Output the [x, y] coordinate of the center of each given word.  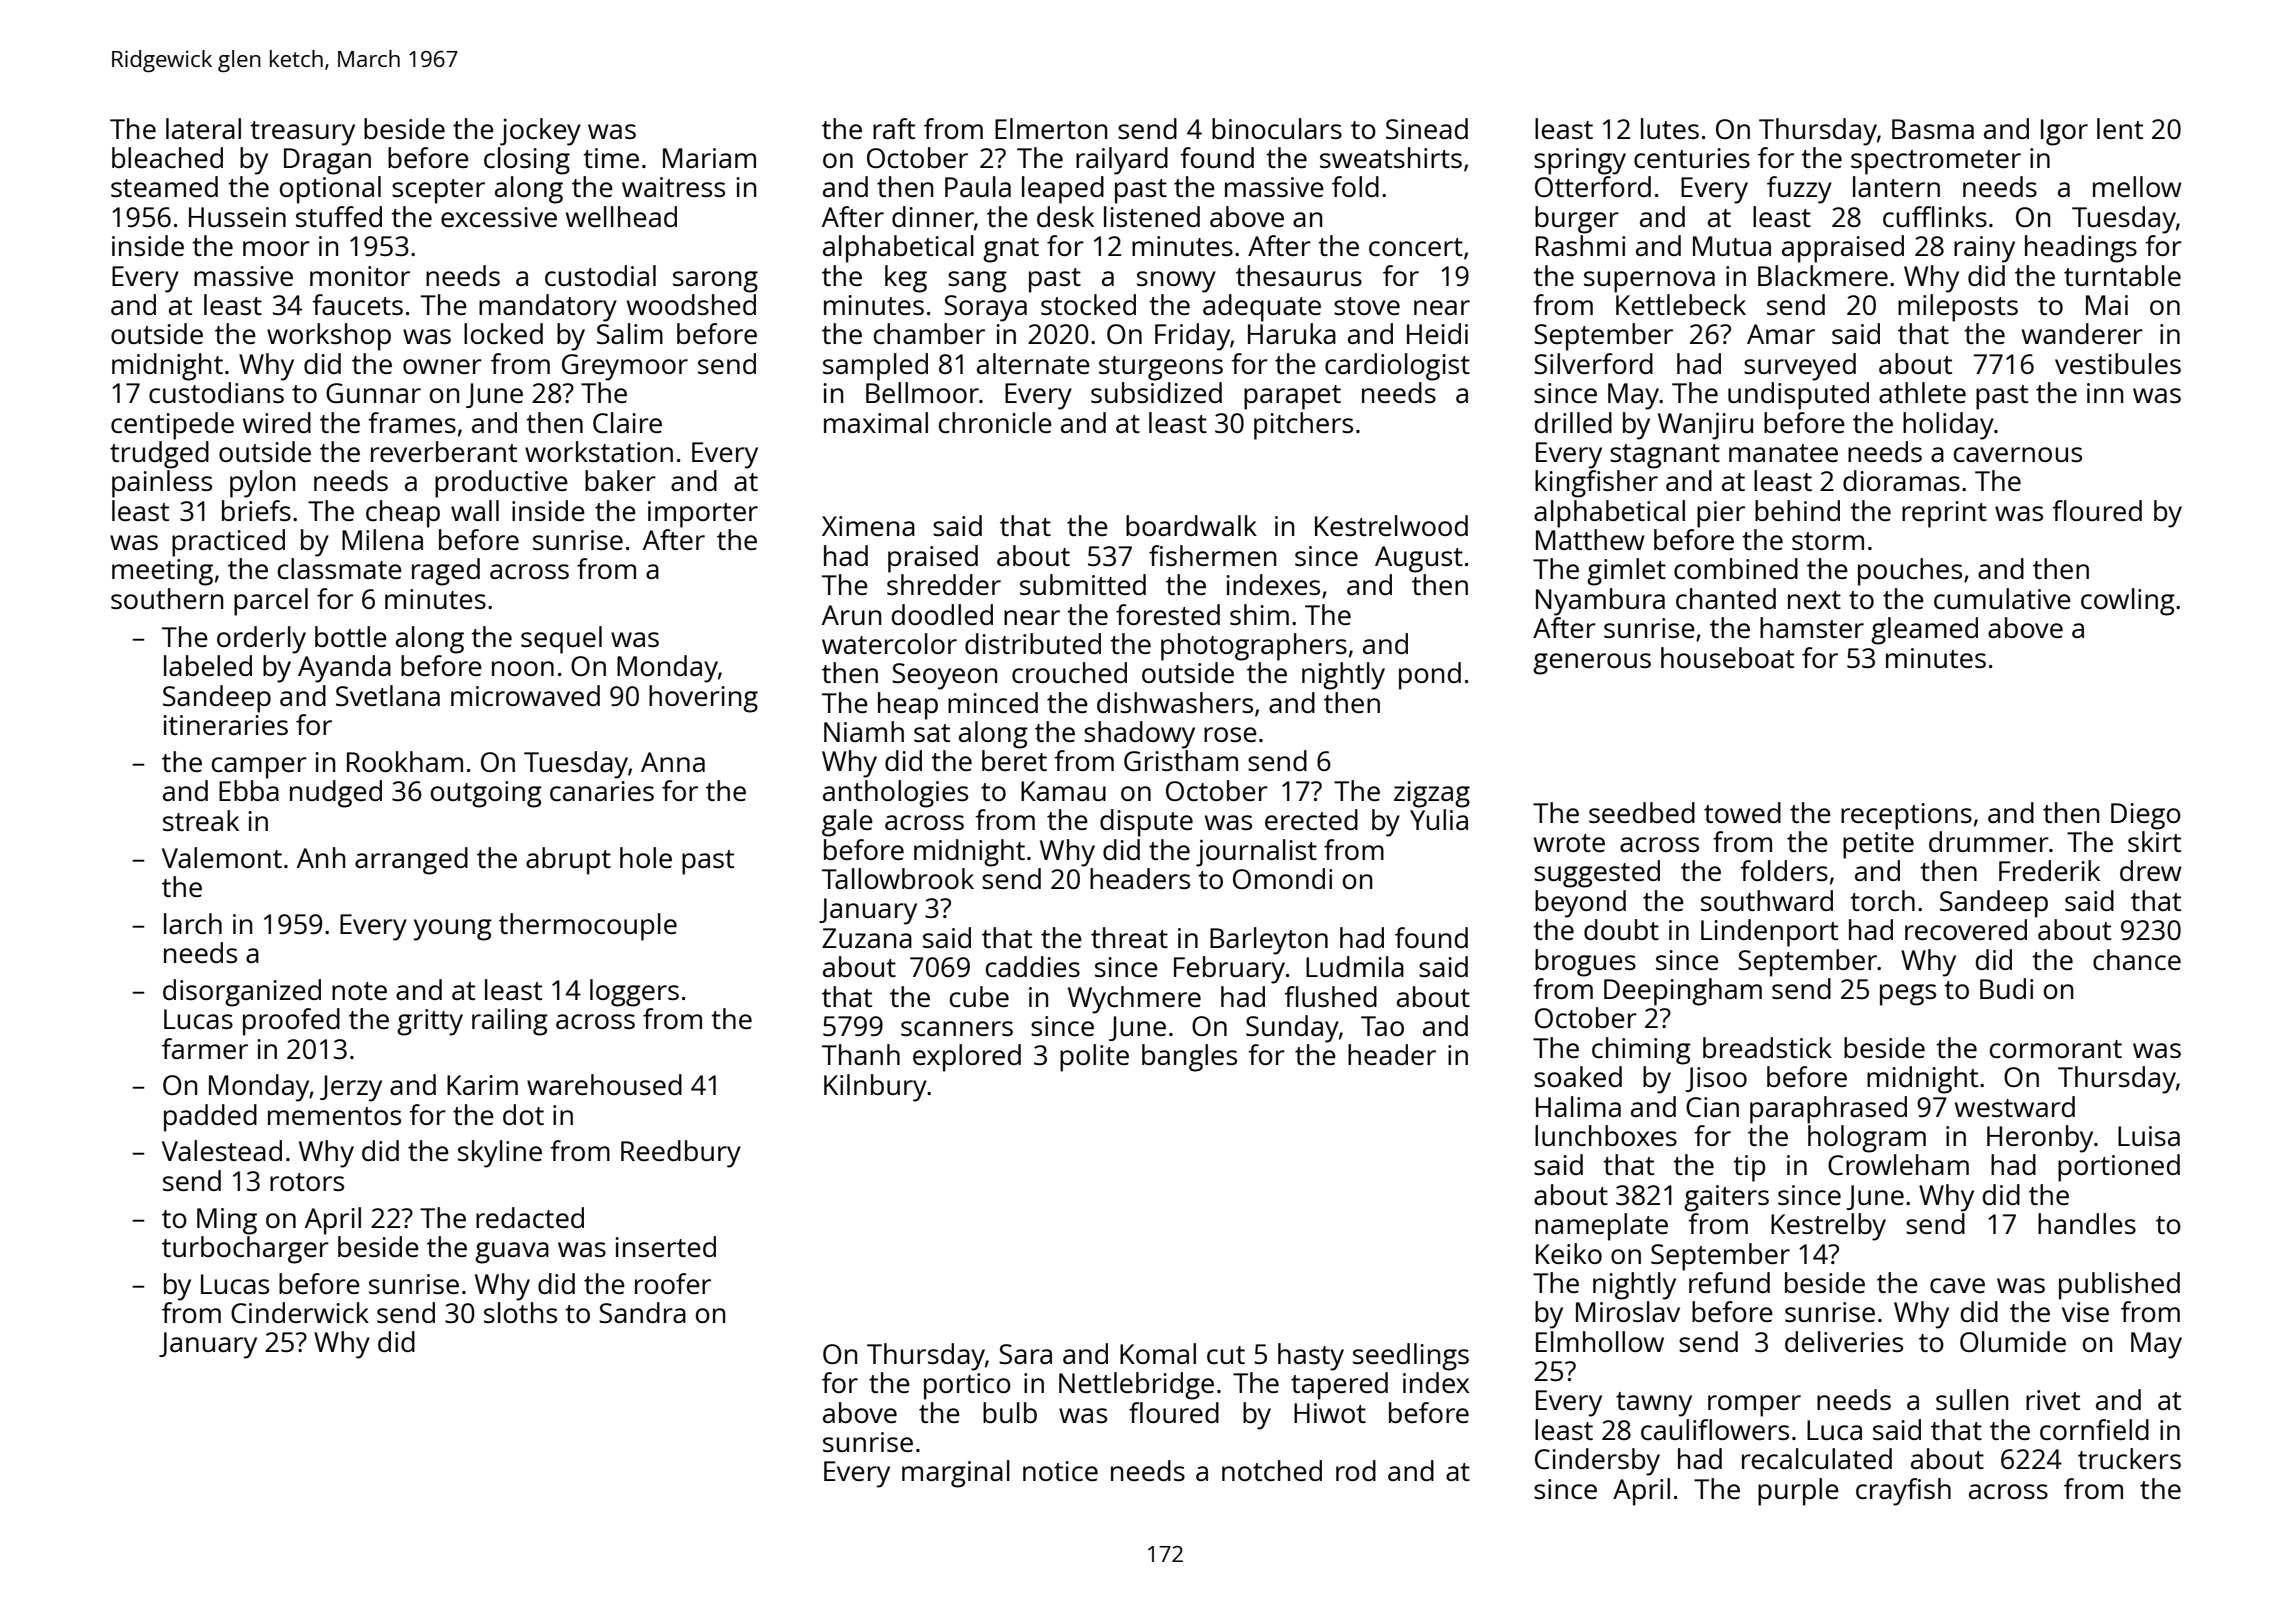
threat [1129, 937]
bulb [1010, 1412]
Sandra [642, 1312]
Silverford [1593, 363]
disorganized [242, 993]
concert [1416, 247]
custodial [600, 275]
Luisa [2149, 1136]
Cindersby [1597, 1462]
